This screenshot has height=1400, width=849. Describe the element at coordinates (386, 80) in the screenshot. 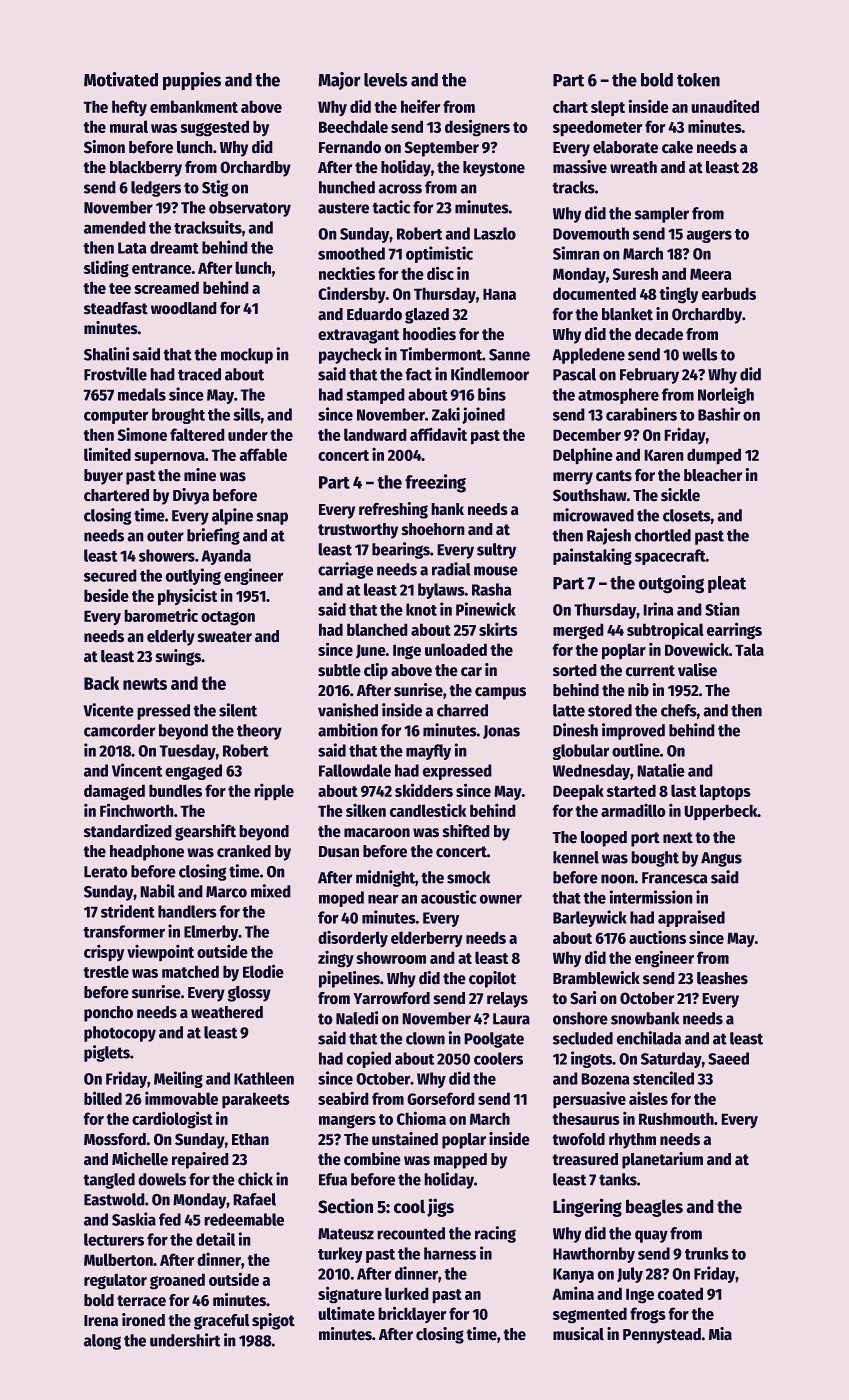

I see `levels` at that location.
